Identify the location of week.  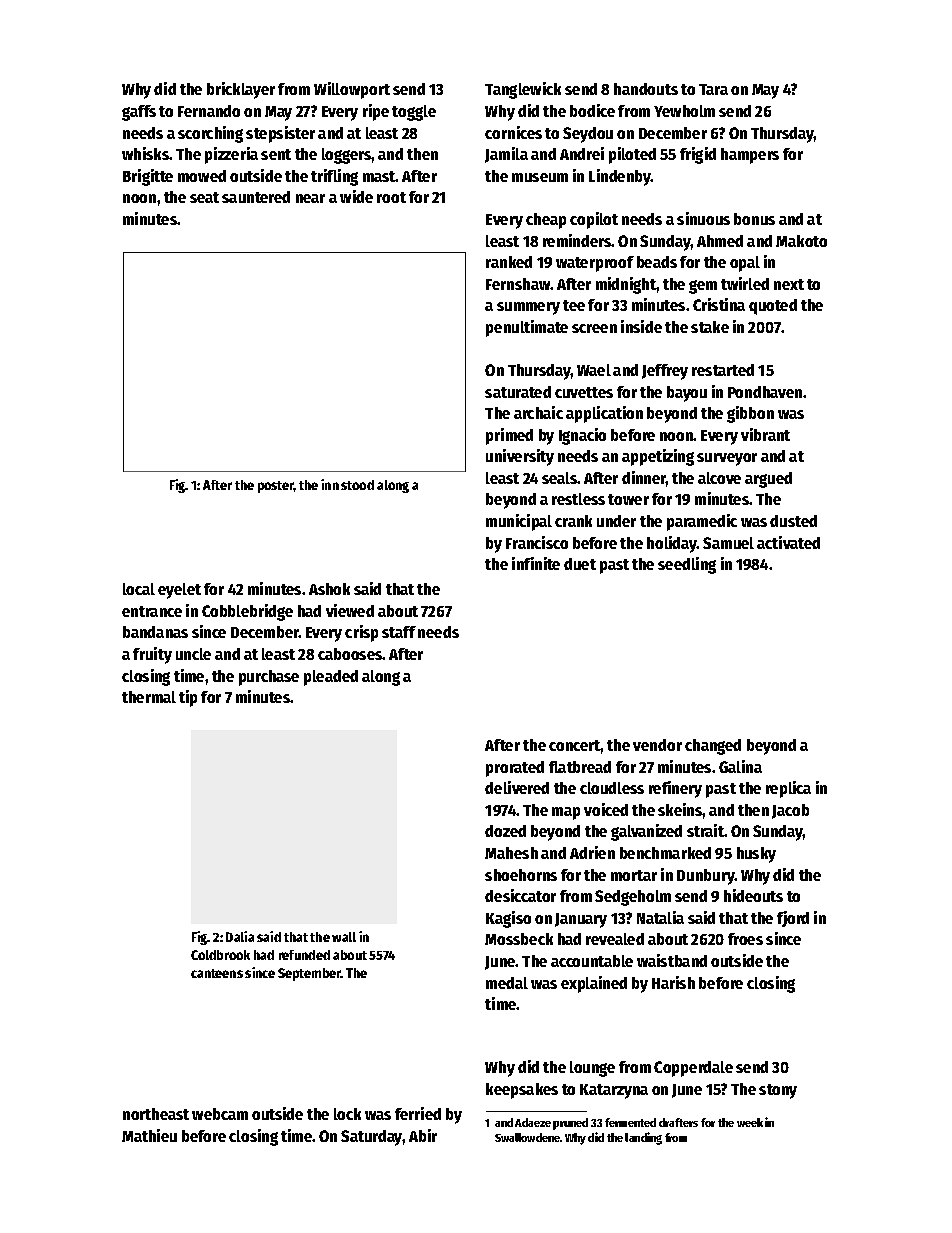
(750, 1122).
